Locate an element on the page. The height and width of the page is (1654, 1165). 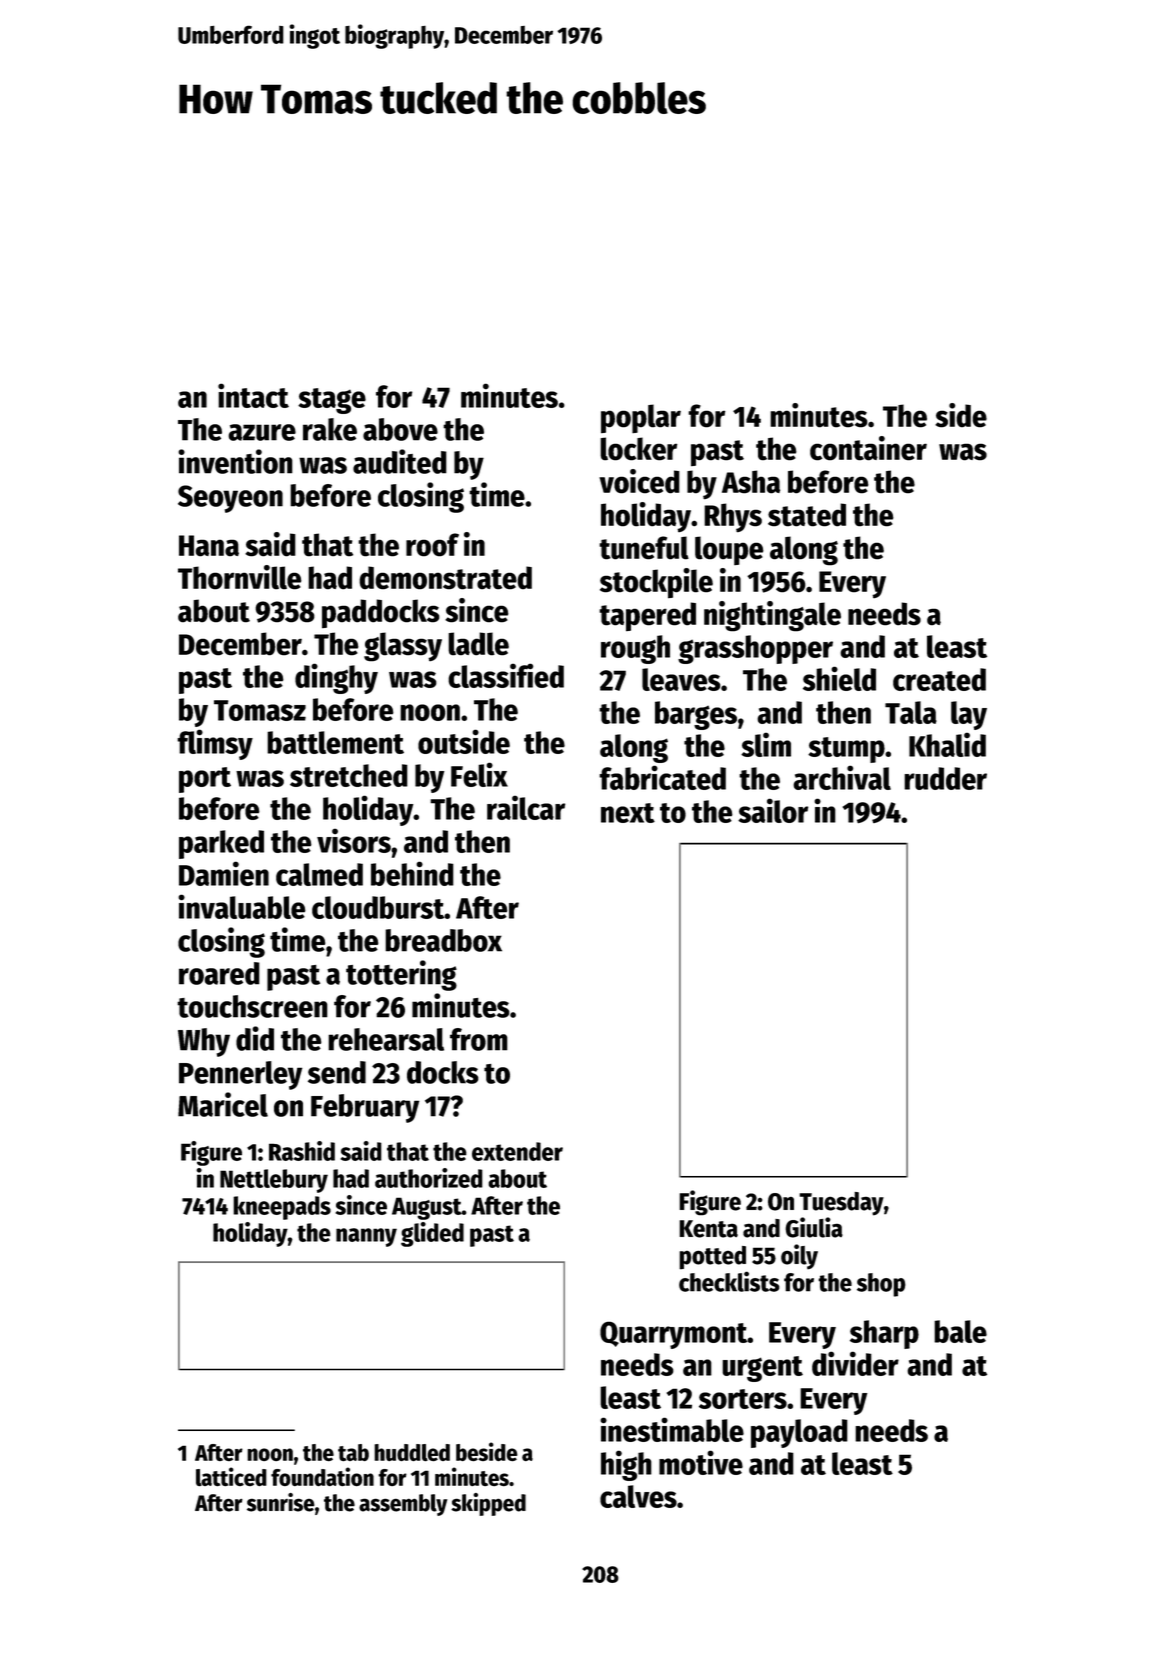
Rashid is located at coordinates (302, 1151).
